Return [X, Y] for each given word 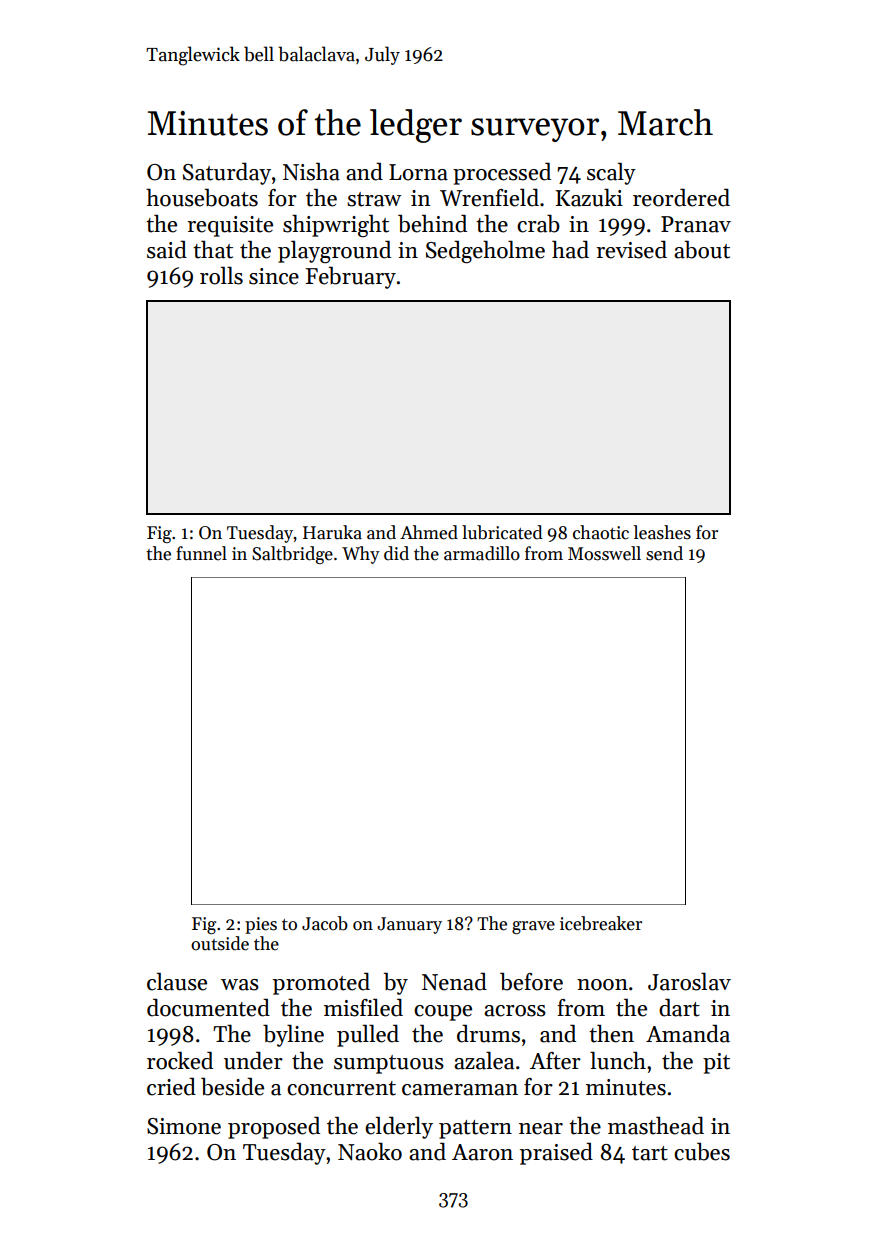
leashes [662, 532]
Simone [184, 1126]
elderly [399, 1127]
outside [220, 943]
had [570, 249]
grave [533, 927]
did [396, 553]
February [351, 277]
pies [261, 925]
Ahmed [429, 532]
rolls [221, 275]
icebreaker [601, 923]
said [167, 249]
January [409, 925]
